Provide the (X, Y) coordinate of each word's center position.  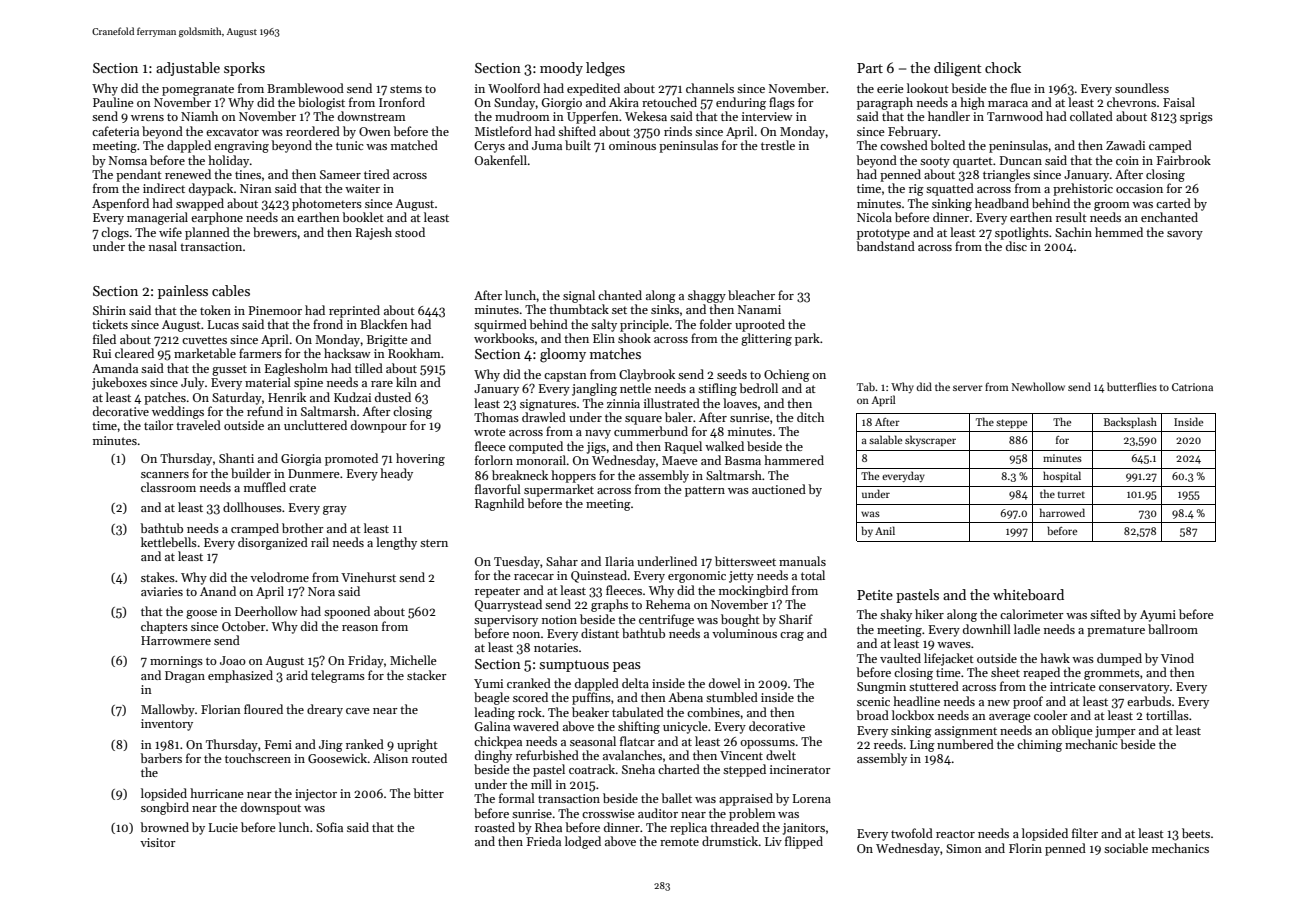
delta (635, 683)
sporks (244, 69)
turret (1071, 495)
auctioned (779, 489)
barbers (161, 758)
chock (1003, 67)
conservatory (1134, 688)
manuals (802, 561)
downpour (379, 426)
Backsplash (1130, 422)
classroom (168, 487)
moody (561, 69)
